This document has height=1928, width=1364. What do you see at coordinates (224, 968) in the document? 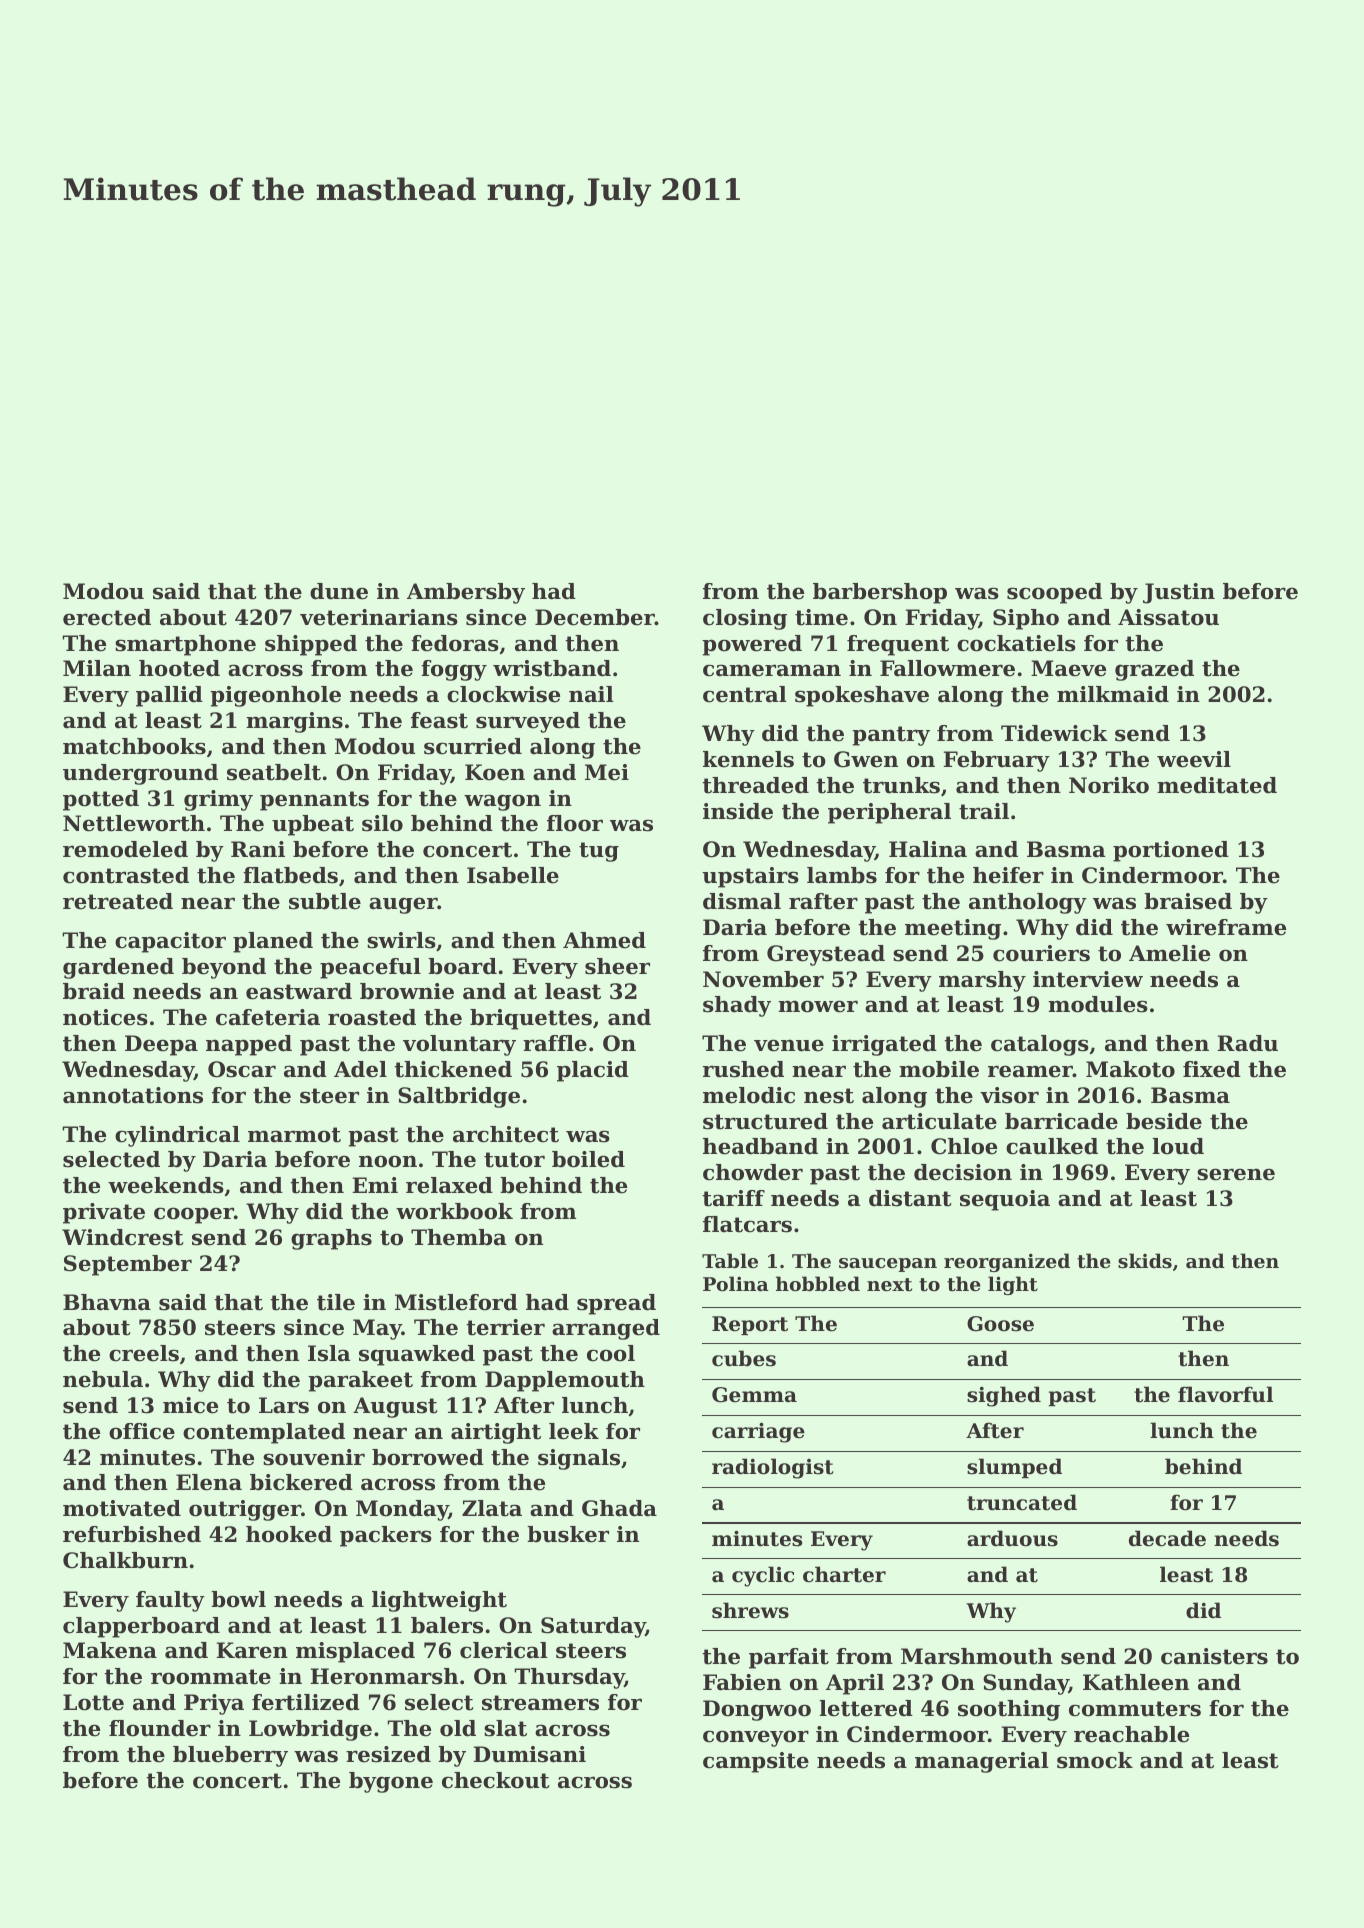
I see `beyond` at bounding box center [224, 968].
